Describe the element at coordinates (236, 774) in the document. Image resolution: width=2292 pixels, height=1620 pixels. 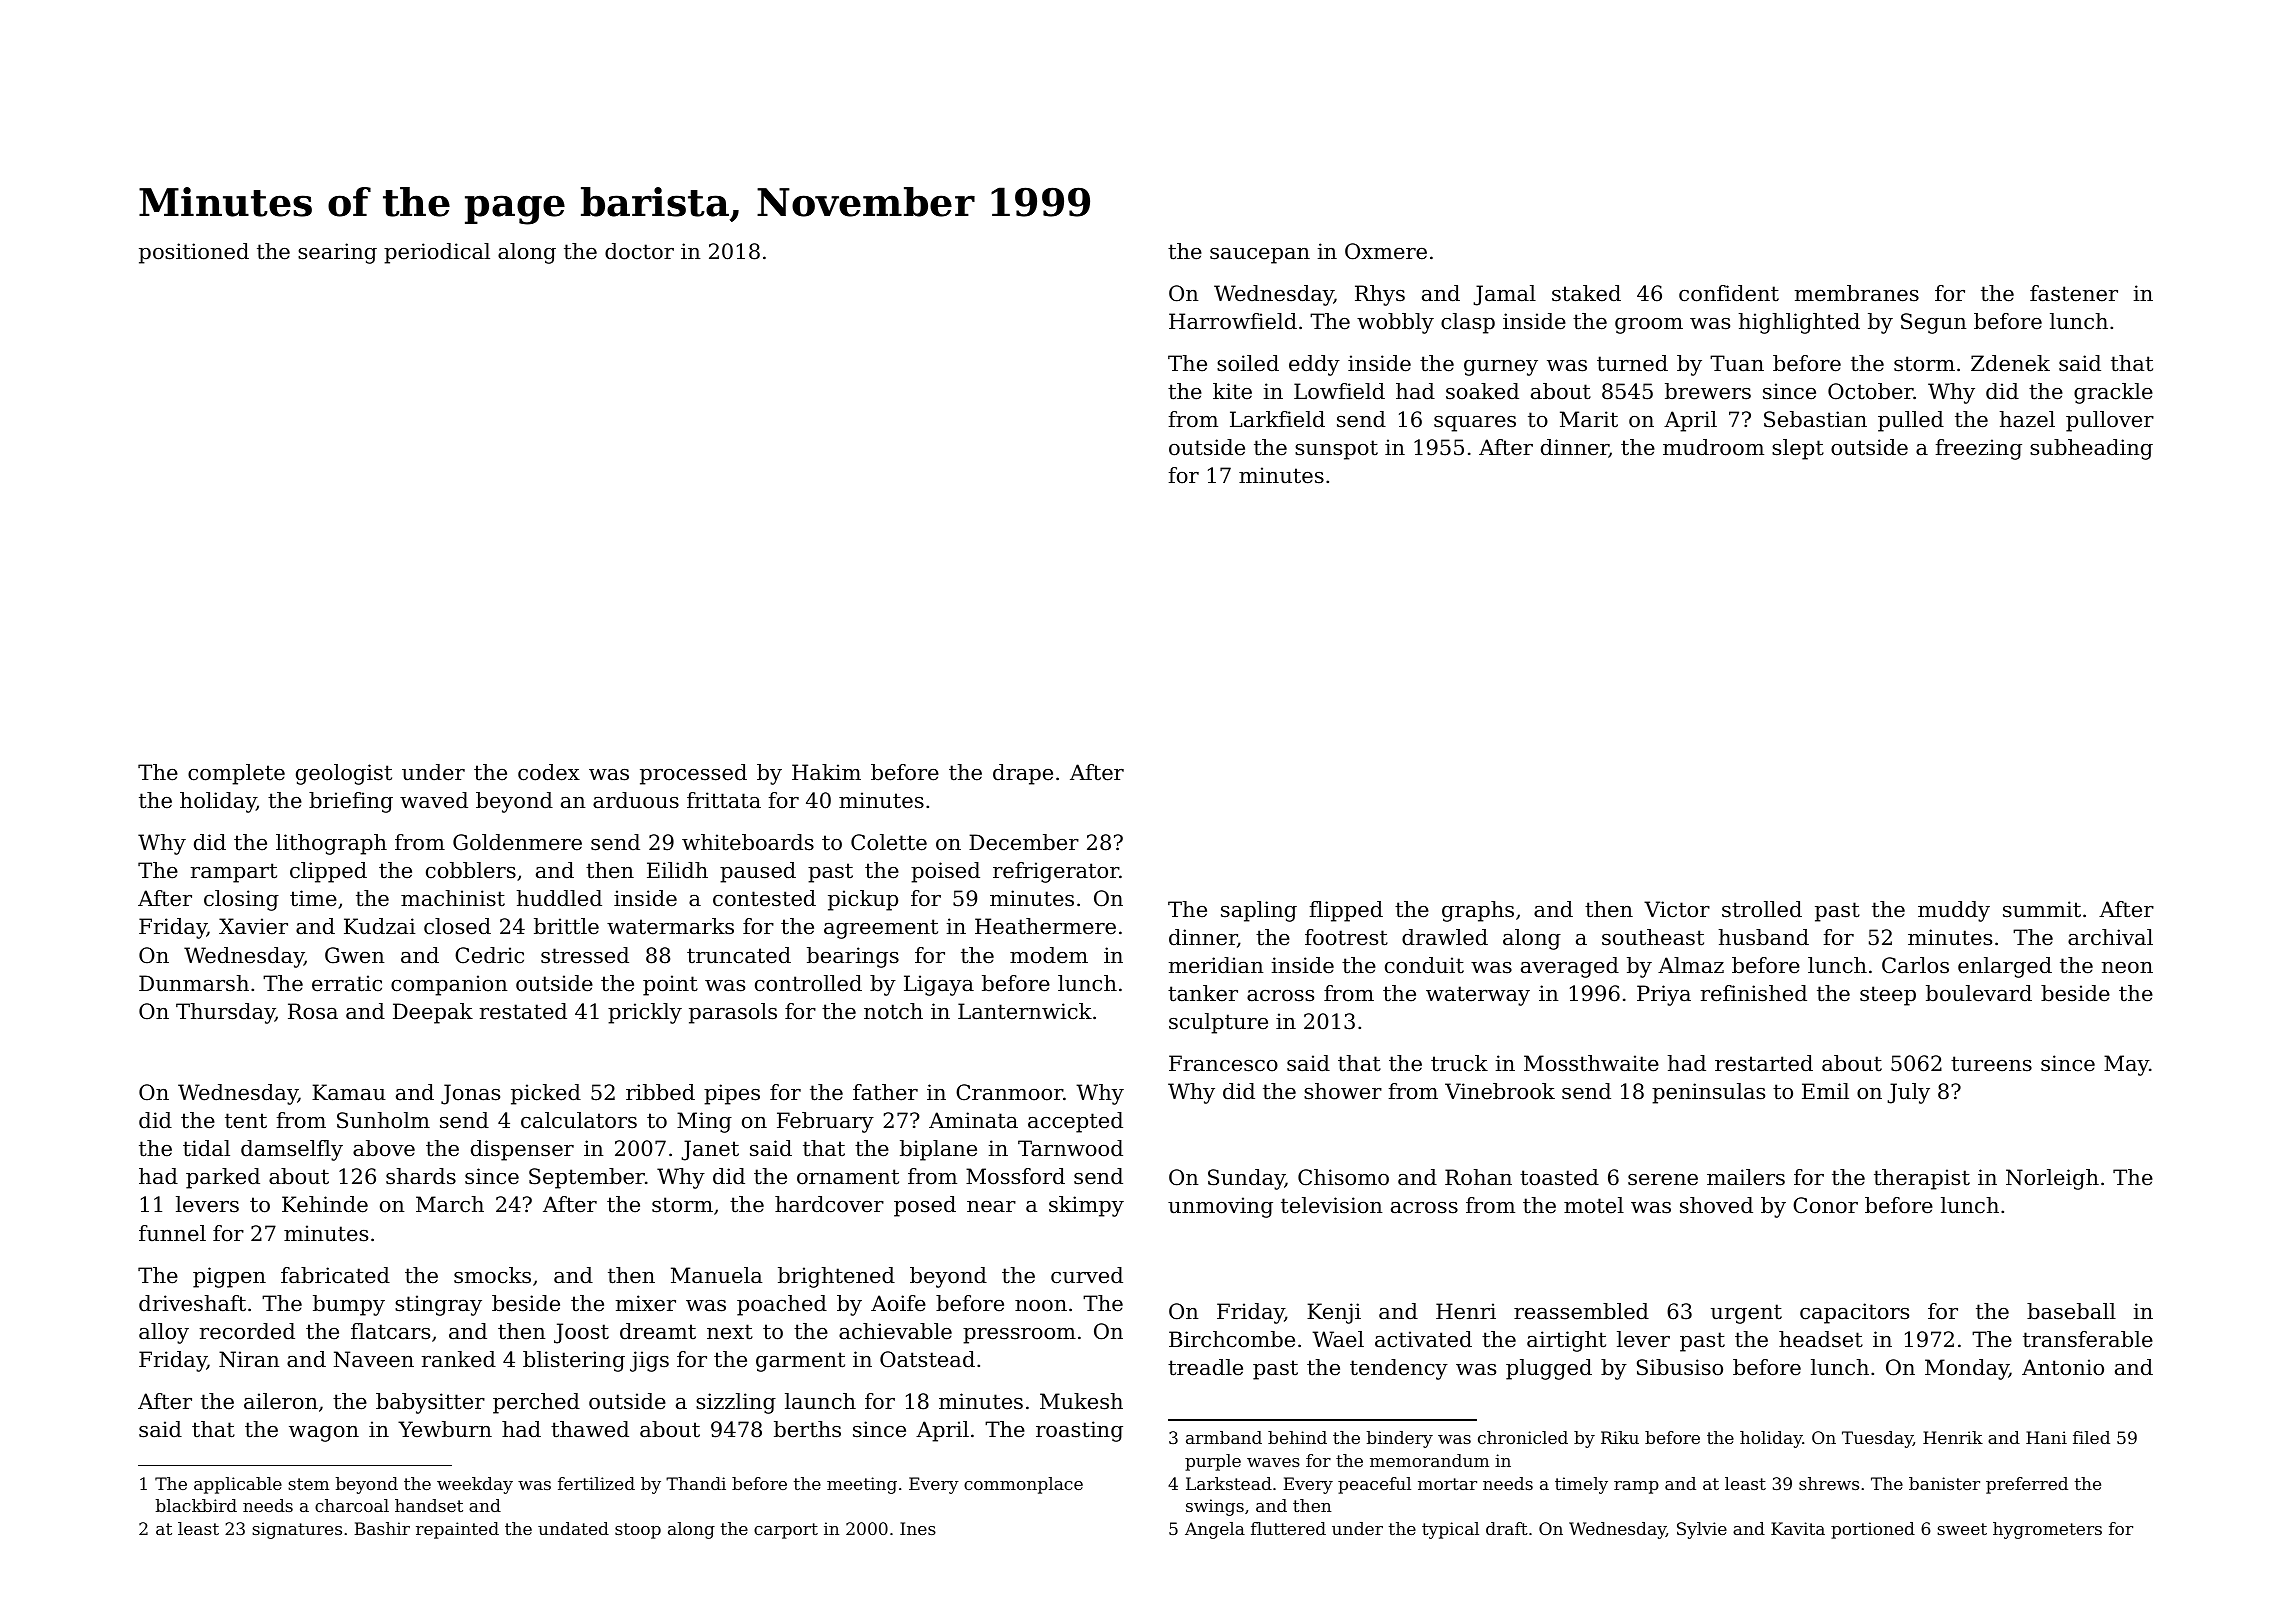
I see `complete` at that location.
